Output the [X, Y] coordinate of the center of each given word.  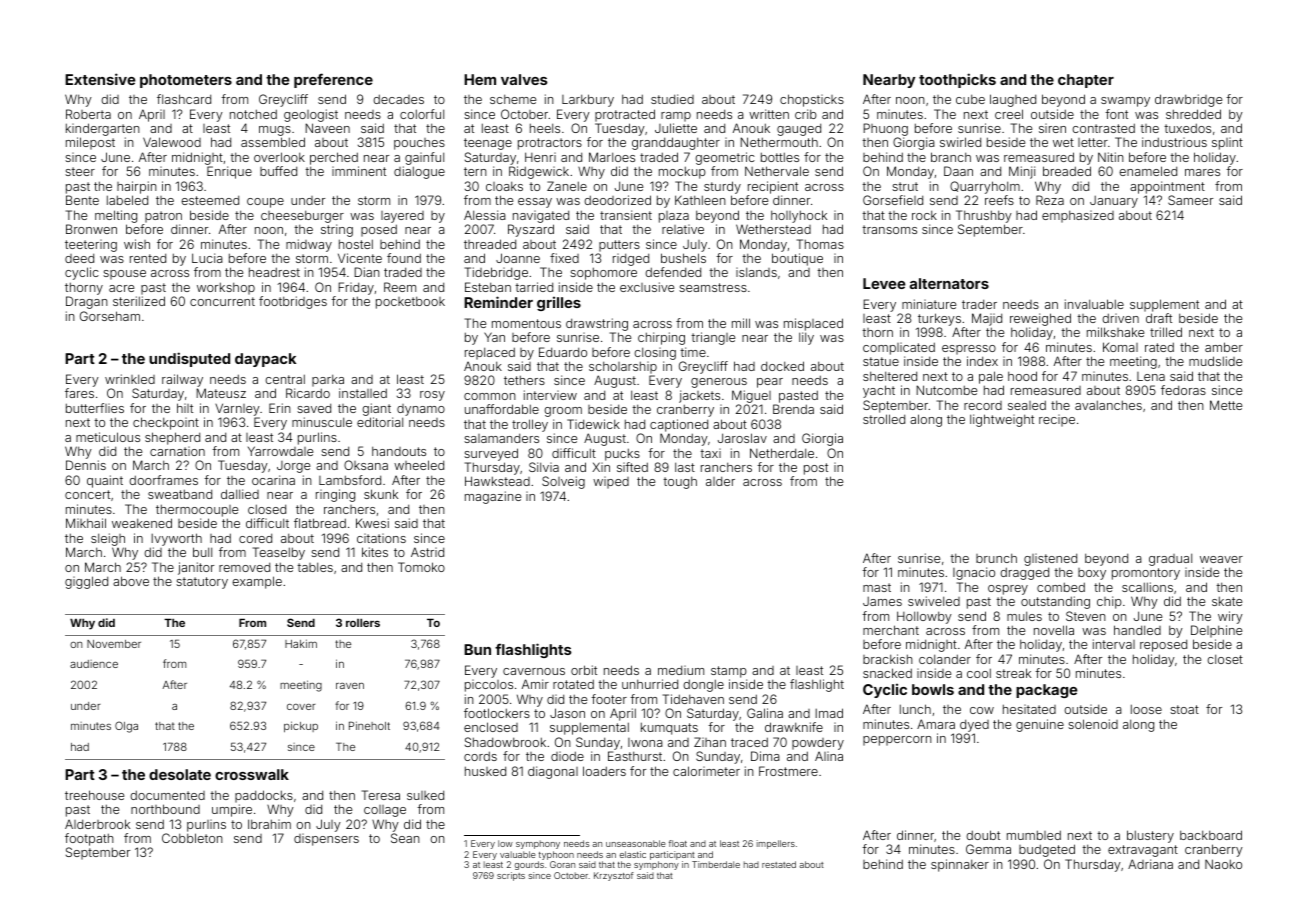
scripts [511, 876]
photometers [186, 81]
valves [524, 79]
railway [182, 380]
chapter [1086, 81]
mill [741, 323]
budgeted [1047, 850]
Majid [987, 319]
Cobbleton [192, 838]
